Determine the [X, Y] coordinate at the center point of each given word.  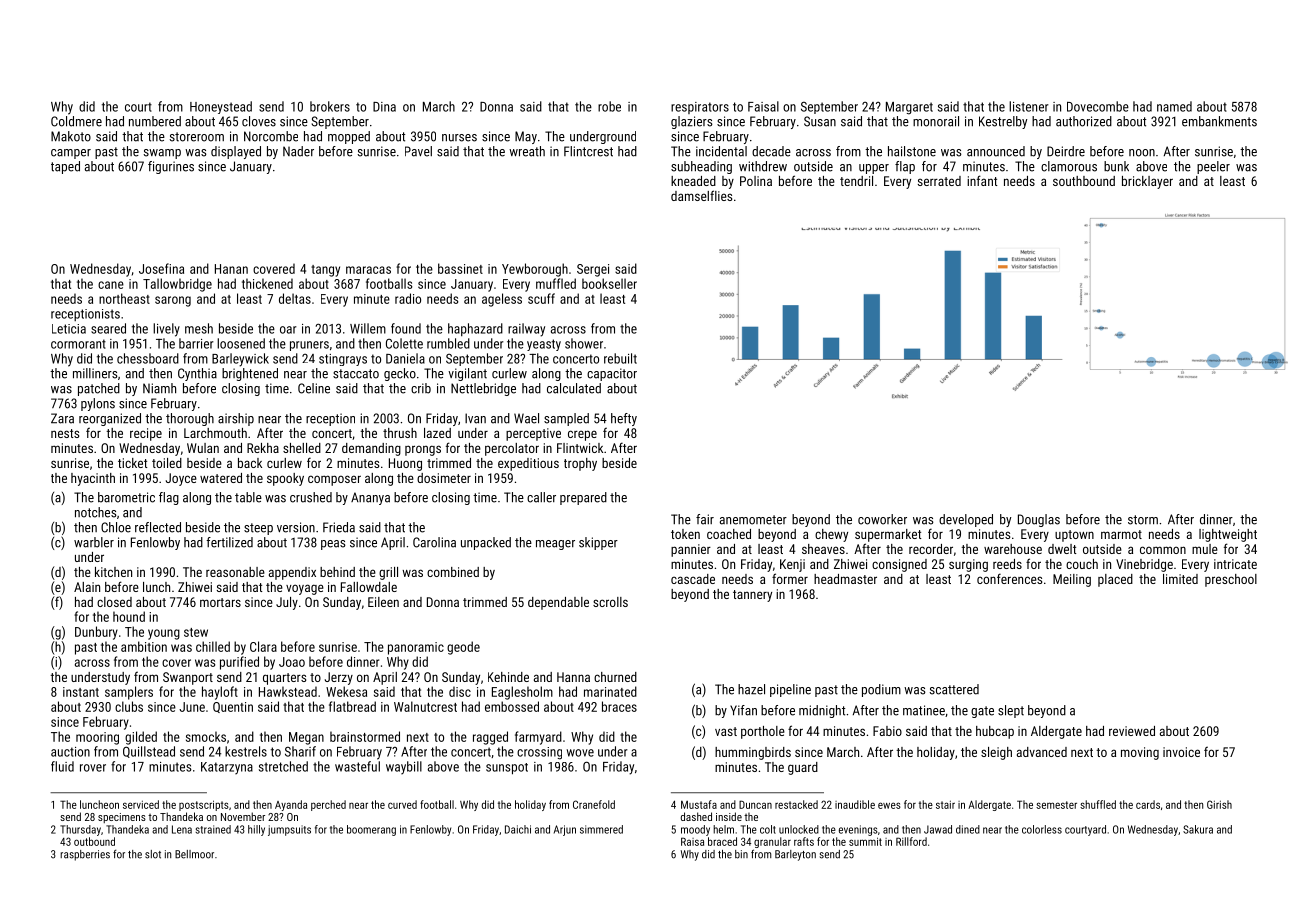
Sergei [593, 270]
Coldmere [76, 121]
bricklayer [1147, 182]
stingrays [343, 360]
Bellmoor [194, 854]
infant [982, 180]
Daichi [518, 829]
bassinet [460, 268]
